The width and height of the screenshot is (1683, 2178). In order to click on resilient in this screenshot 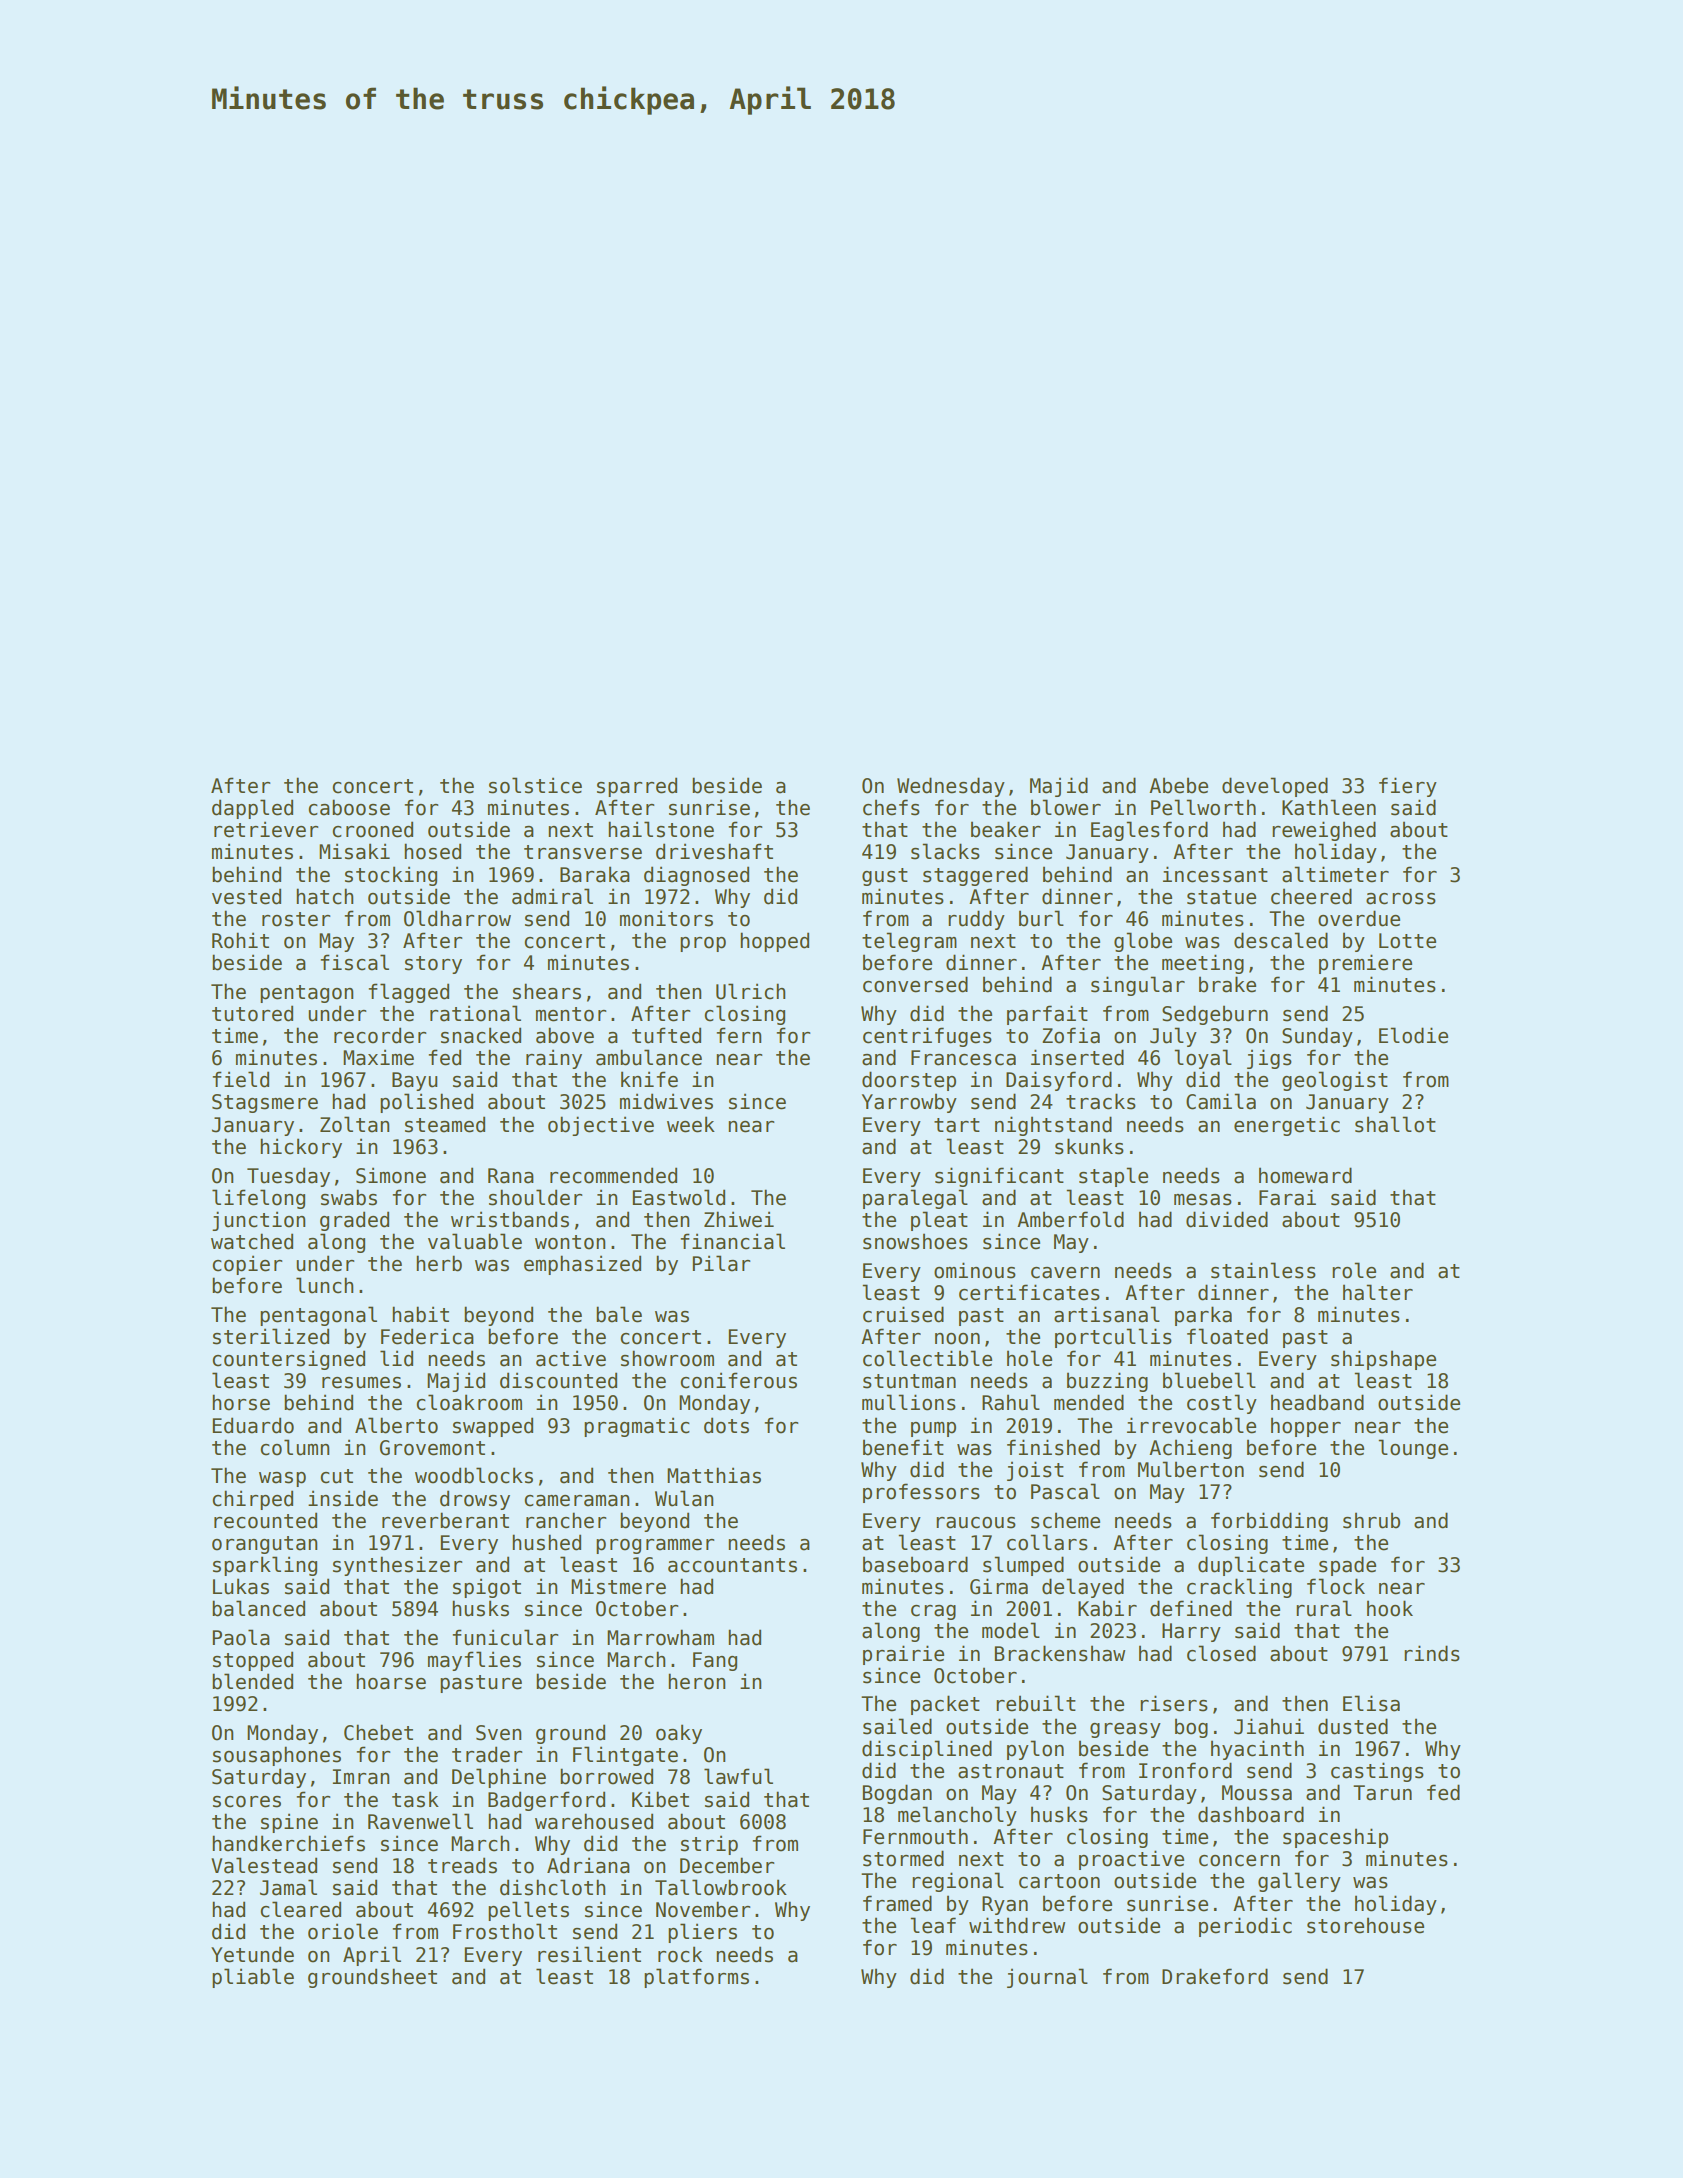, I will do `click(589, 1954)`.
